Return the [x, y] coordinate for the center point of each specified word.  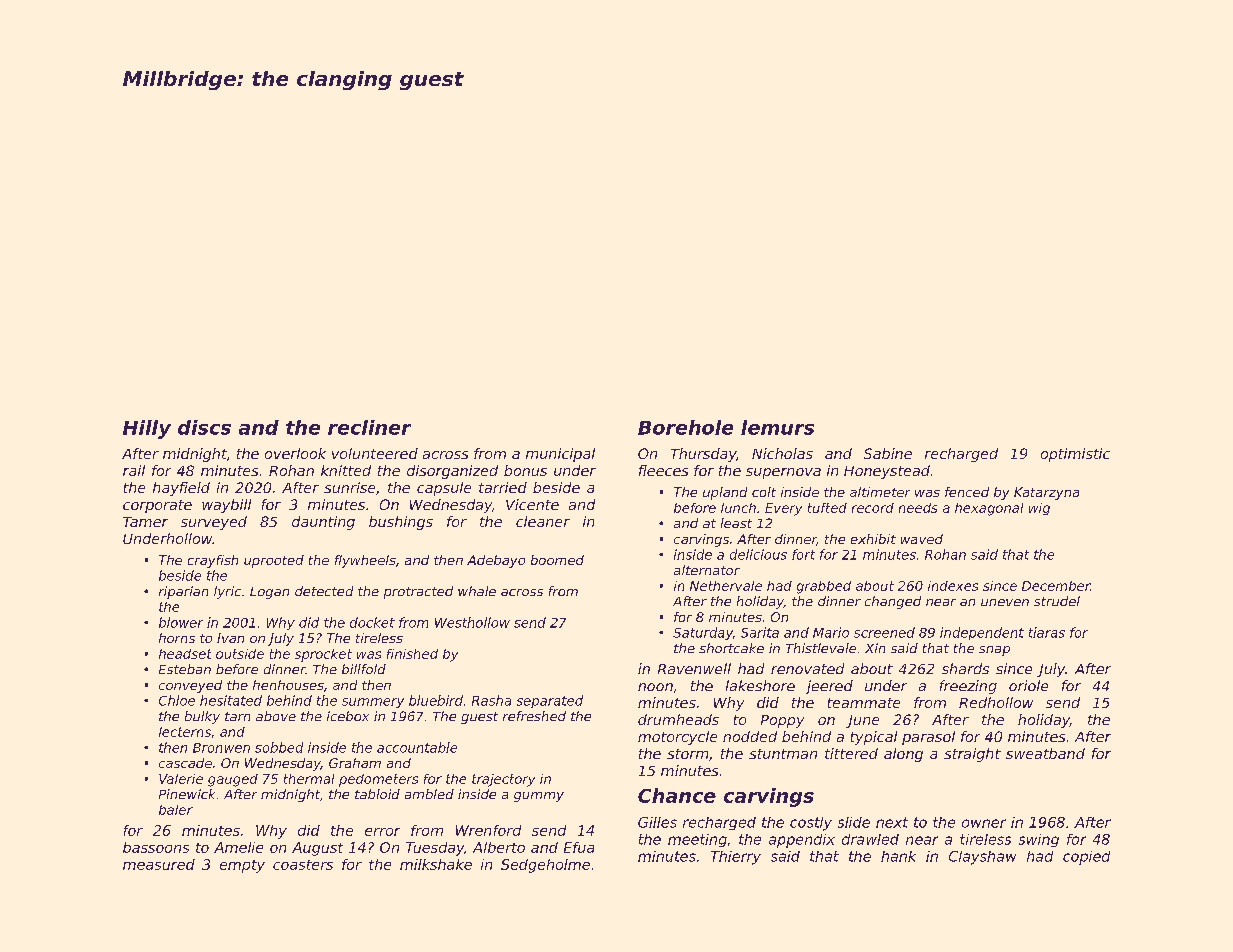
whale [477, 591]
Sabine [888, 453]
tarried [503, 487]
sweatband [1045, 753]
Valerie [181, 779]
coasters [303, 865]
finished [412, 654]
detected [324, 591]
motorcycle [677, 738]
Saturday [703, 633]
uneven [1005, 602]
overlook [295, 453]
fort [803, 554]
